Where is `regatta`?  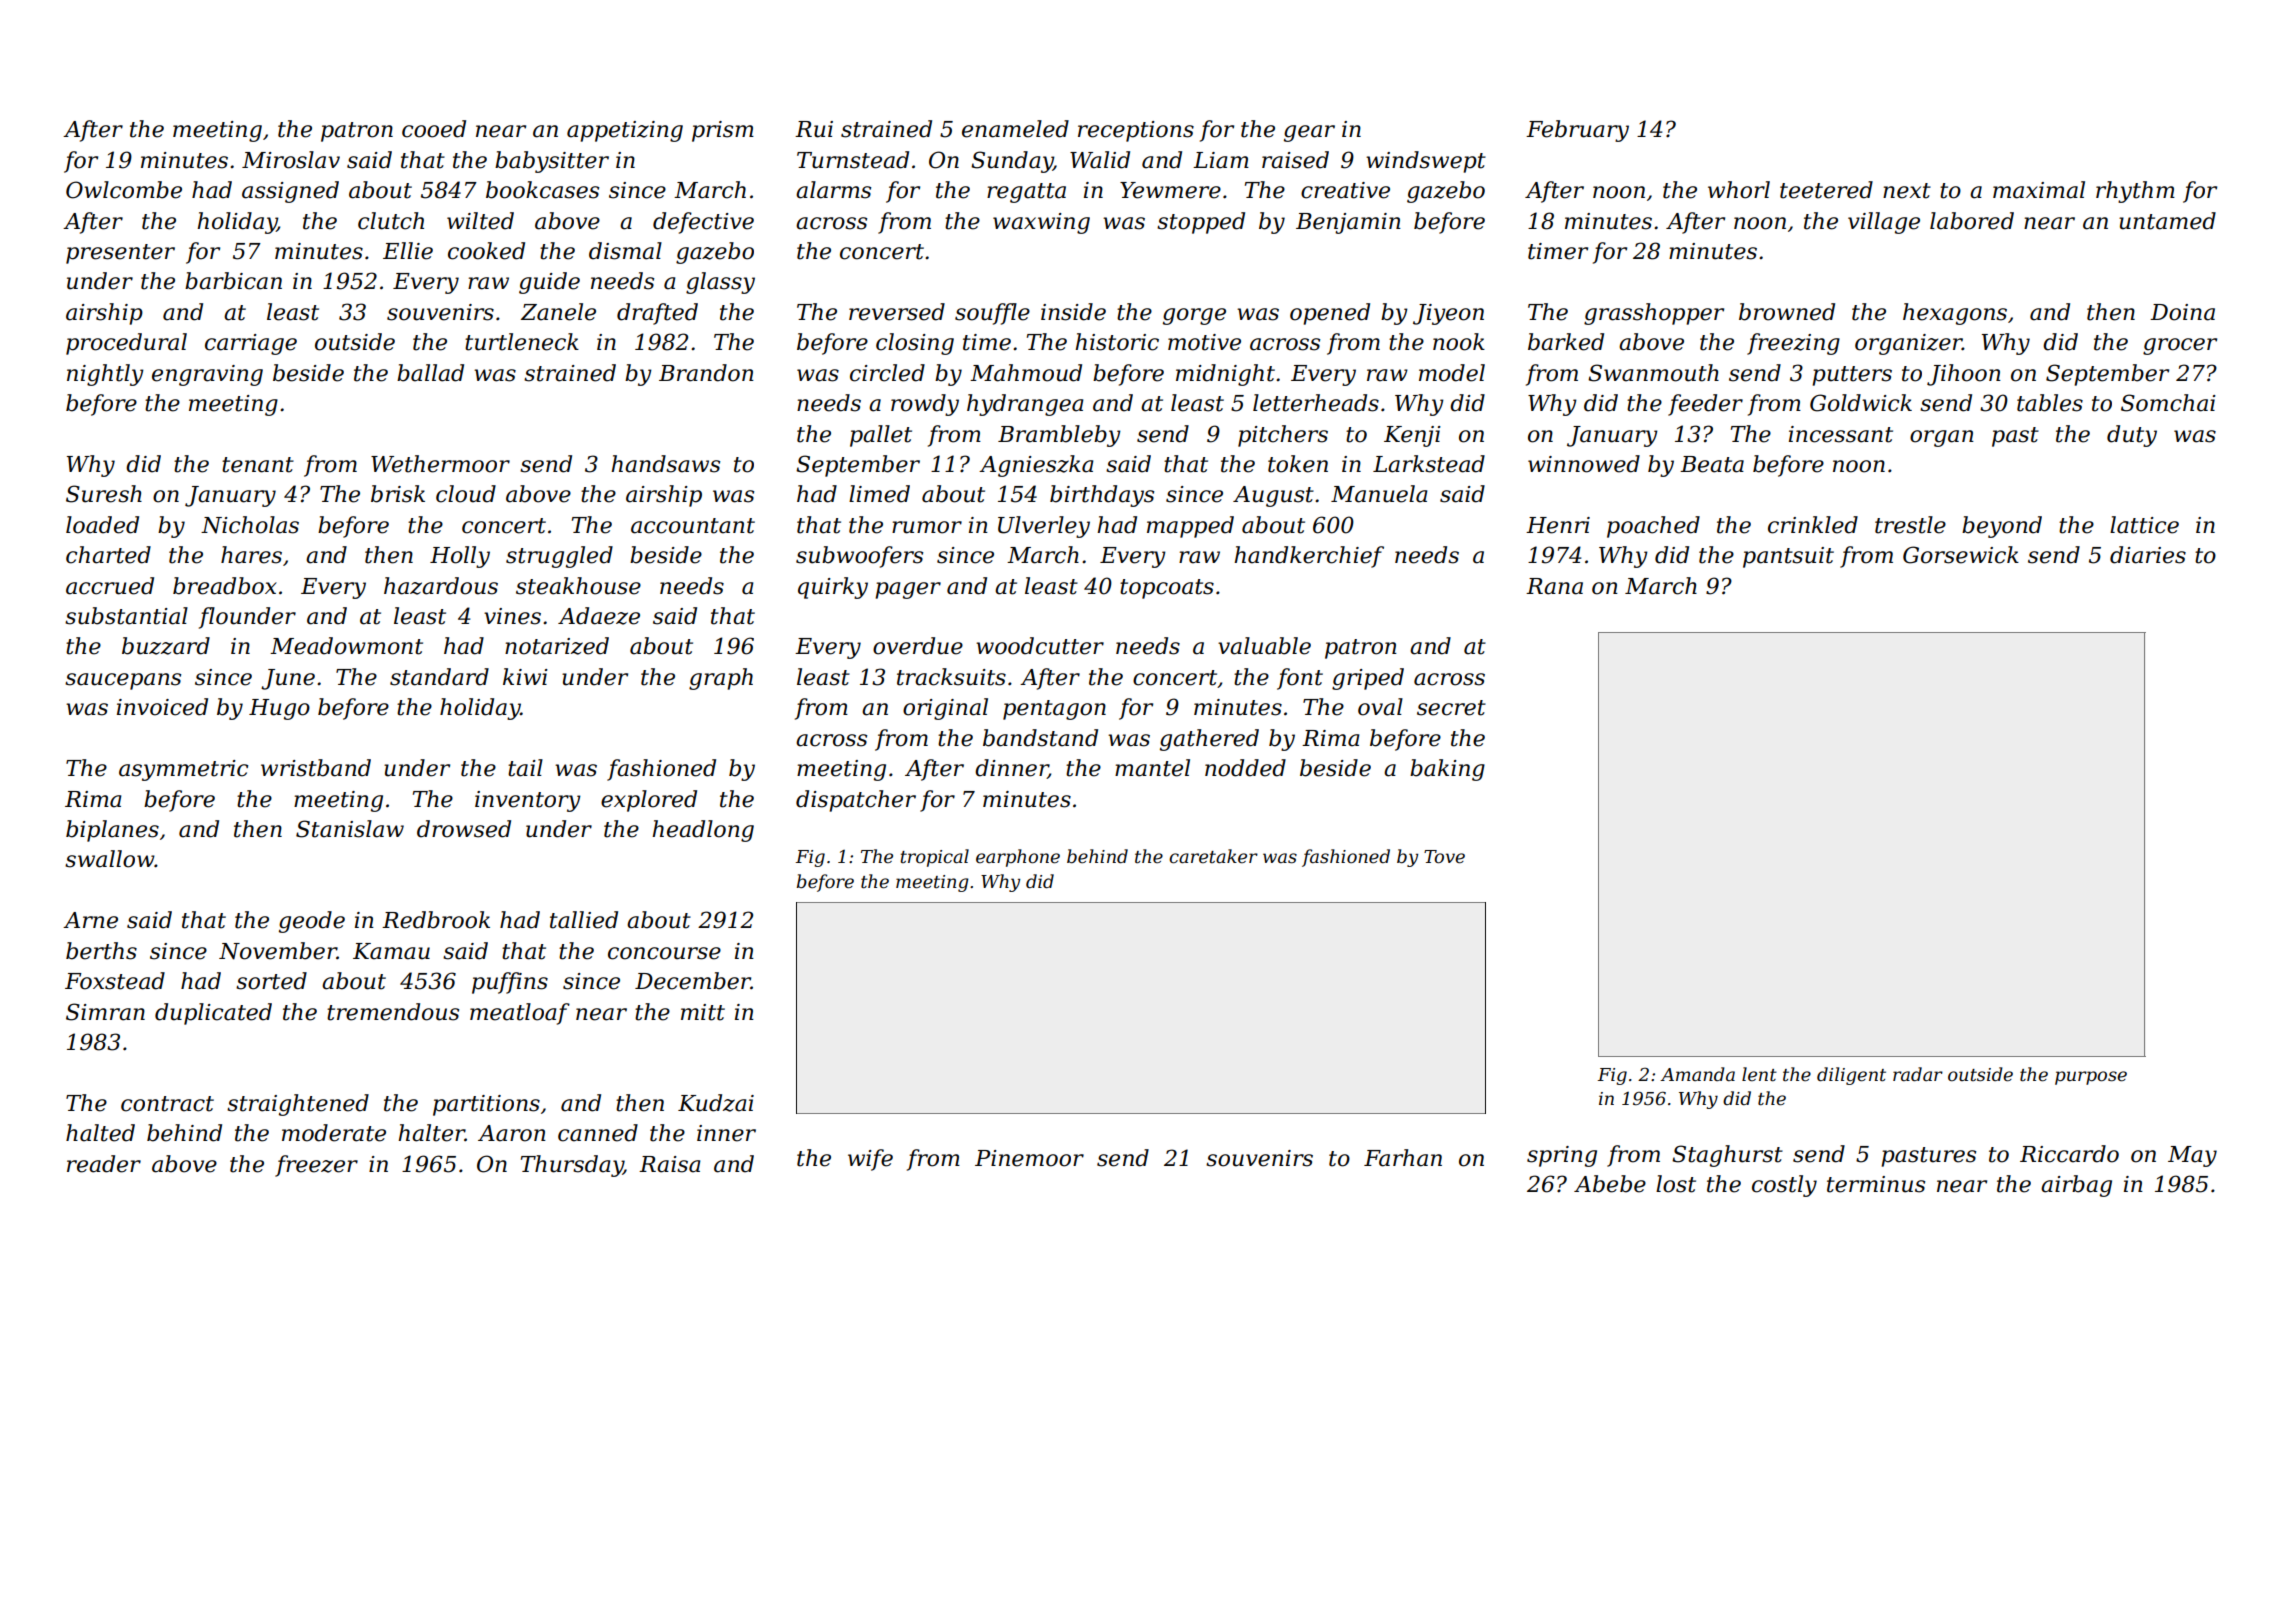
regatta is located at coordinates (1026, 193).
